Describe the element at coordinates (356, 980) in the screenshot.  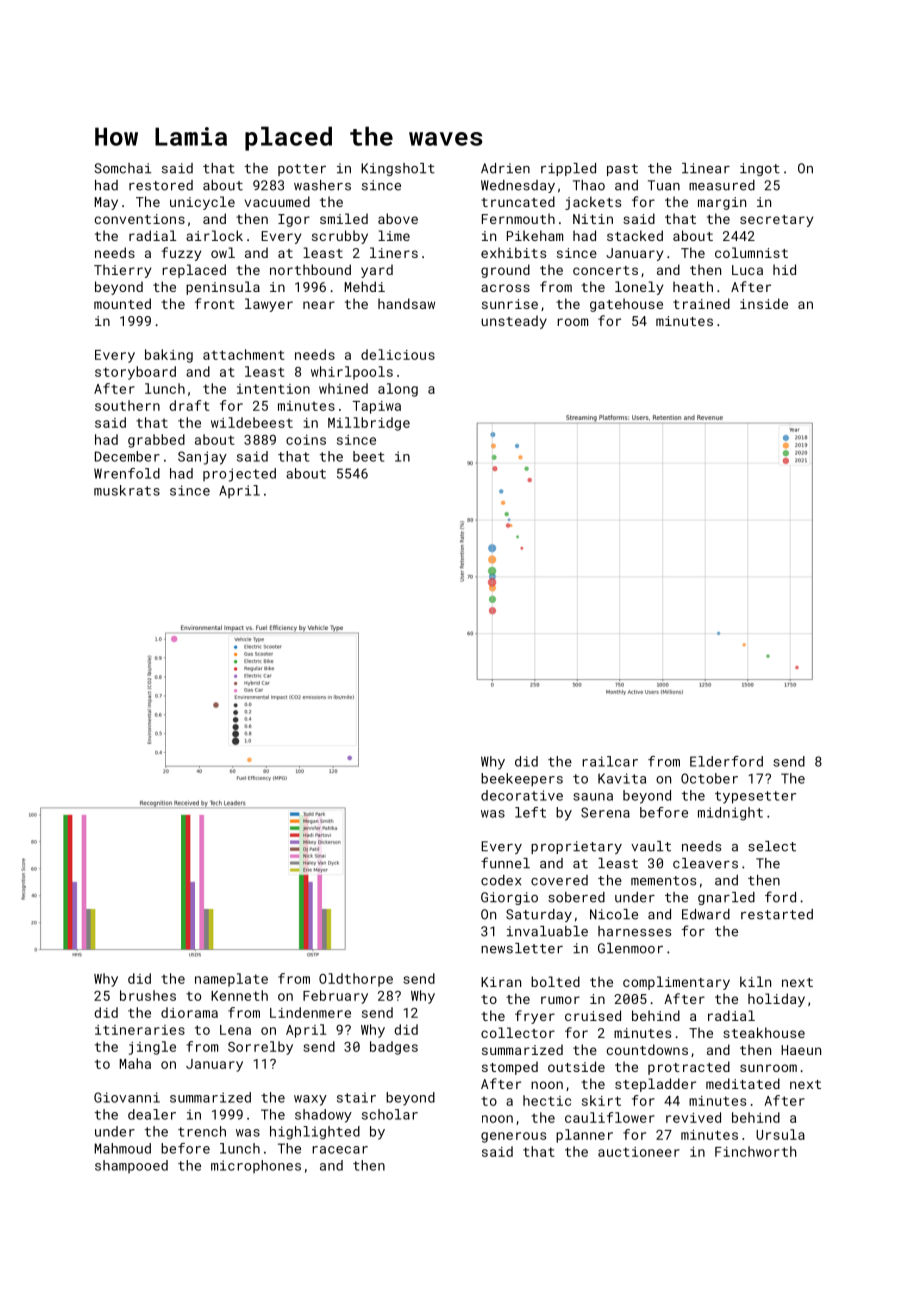
I see `Oldthorpe` at that location.
